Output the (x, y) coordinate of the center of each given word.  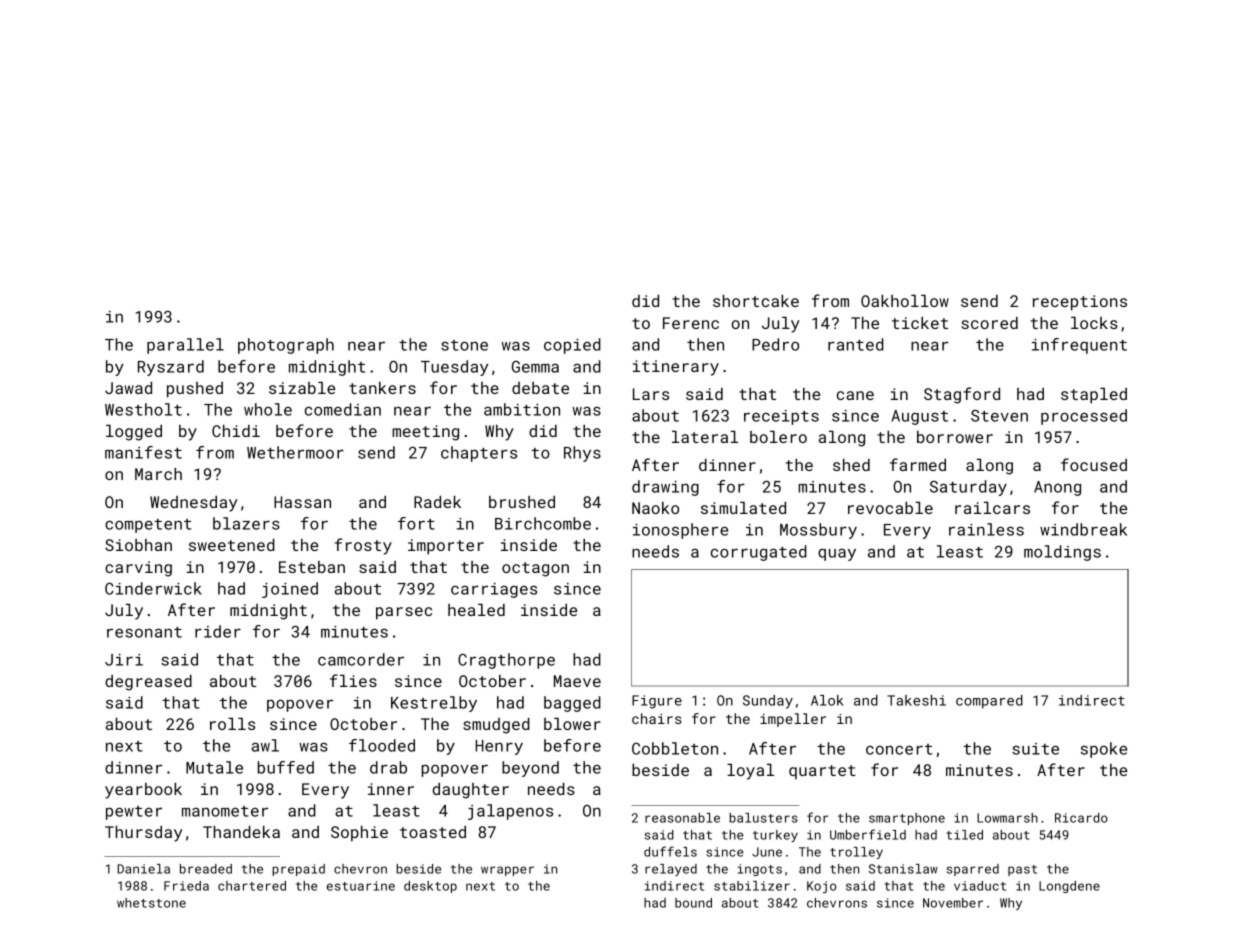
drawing (665, 488)
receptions (1080, 303)
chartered (252, 886)
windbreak (1083, 529)
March (158, 474)
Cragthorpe (506, 661)
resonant (144, 632)
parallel (185, 346)
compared (989, 702)
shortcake (756, 301)
